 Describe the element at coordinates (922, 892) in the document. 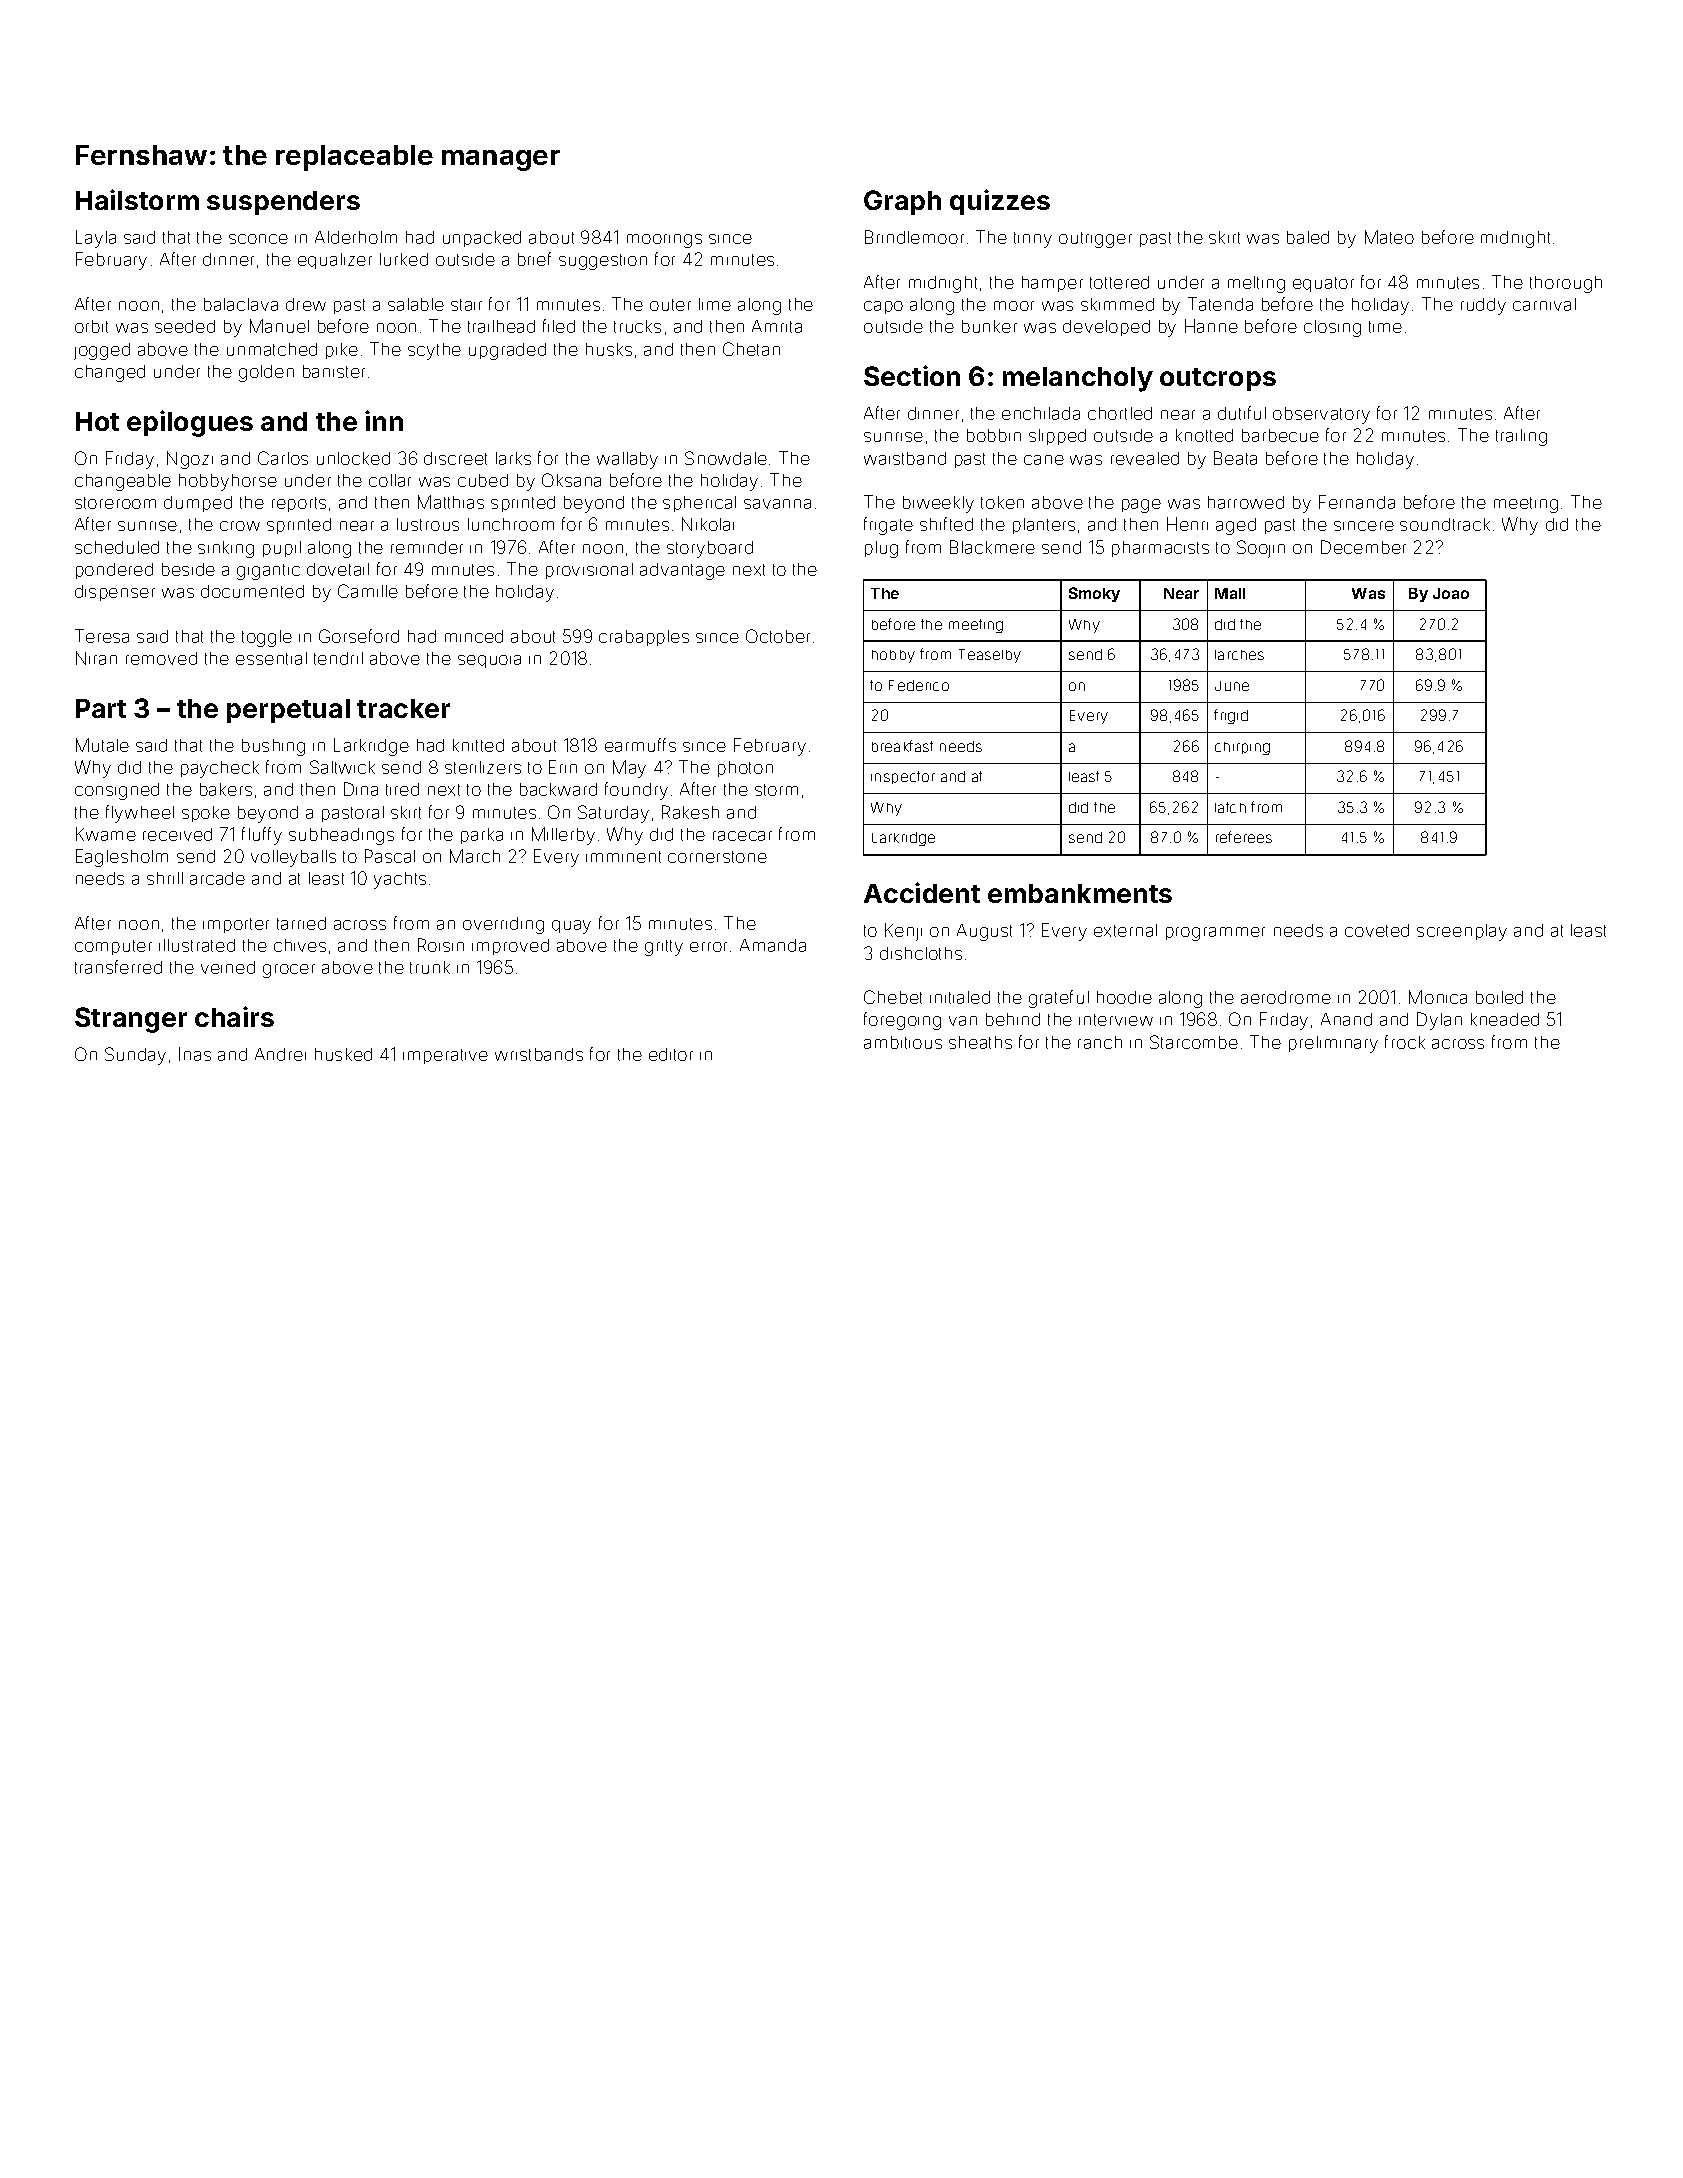

I see `Accident` at that location.
